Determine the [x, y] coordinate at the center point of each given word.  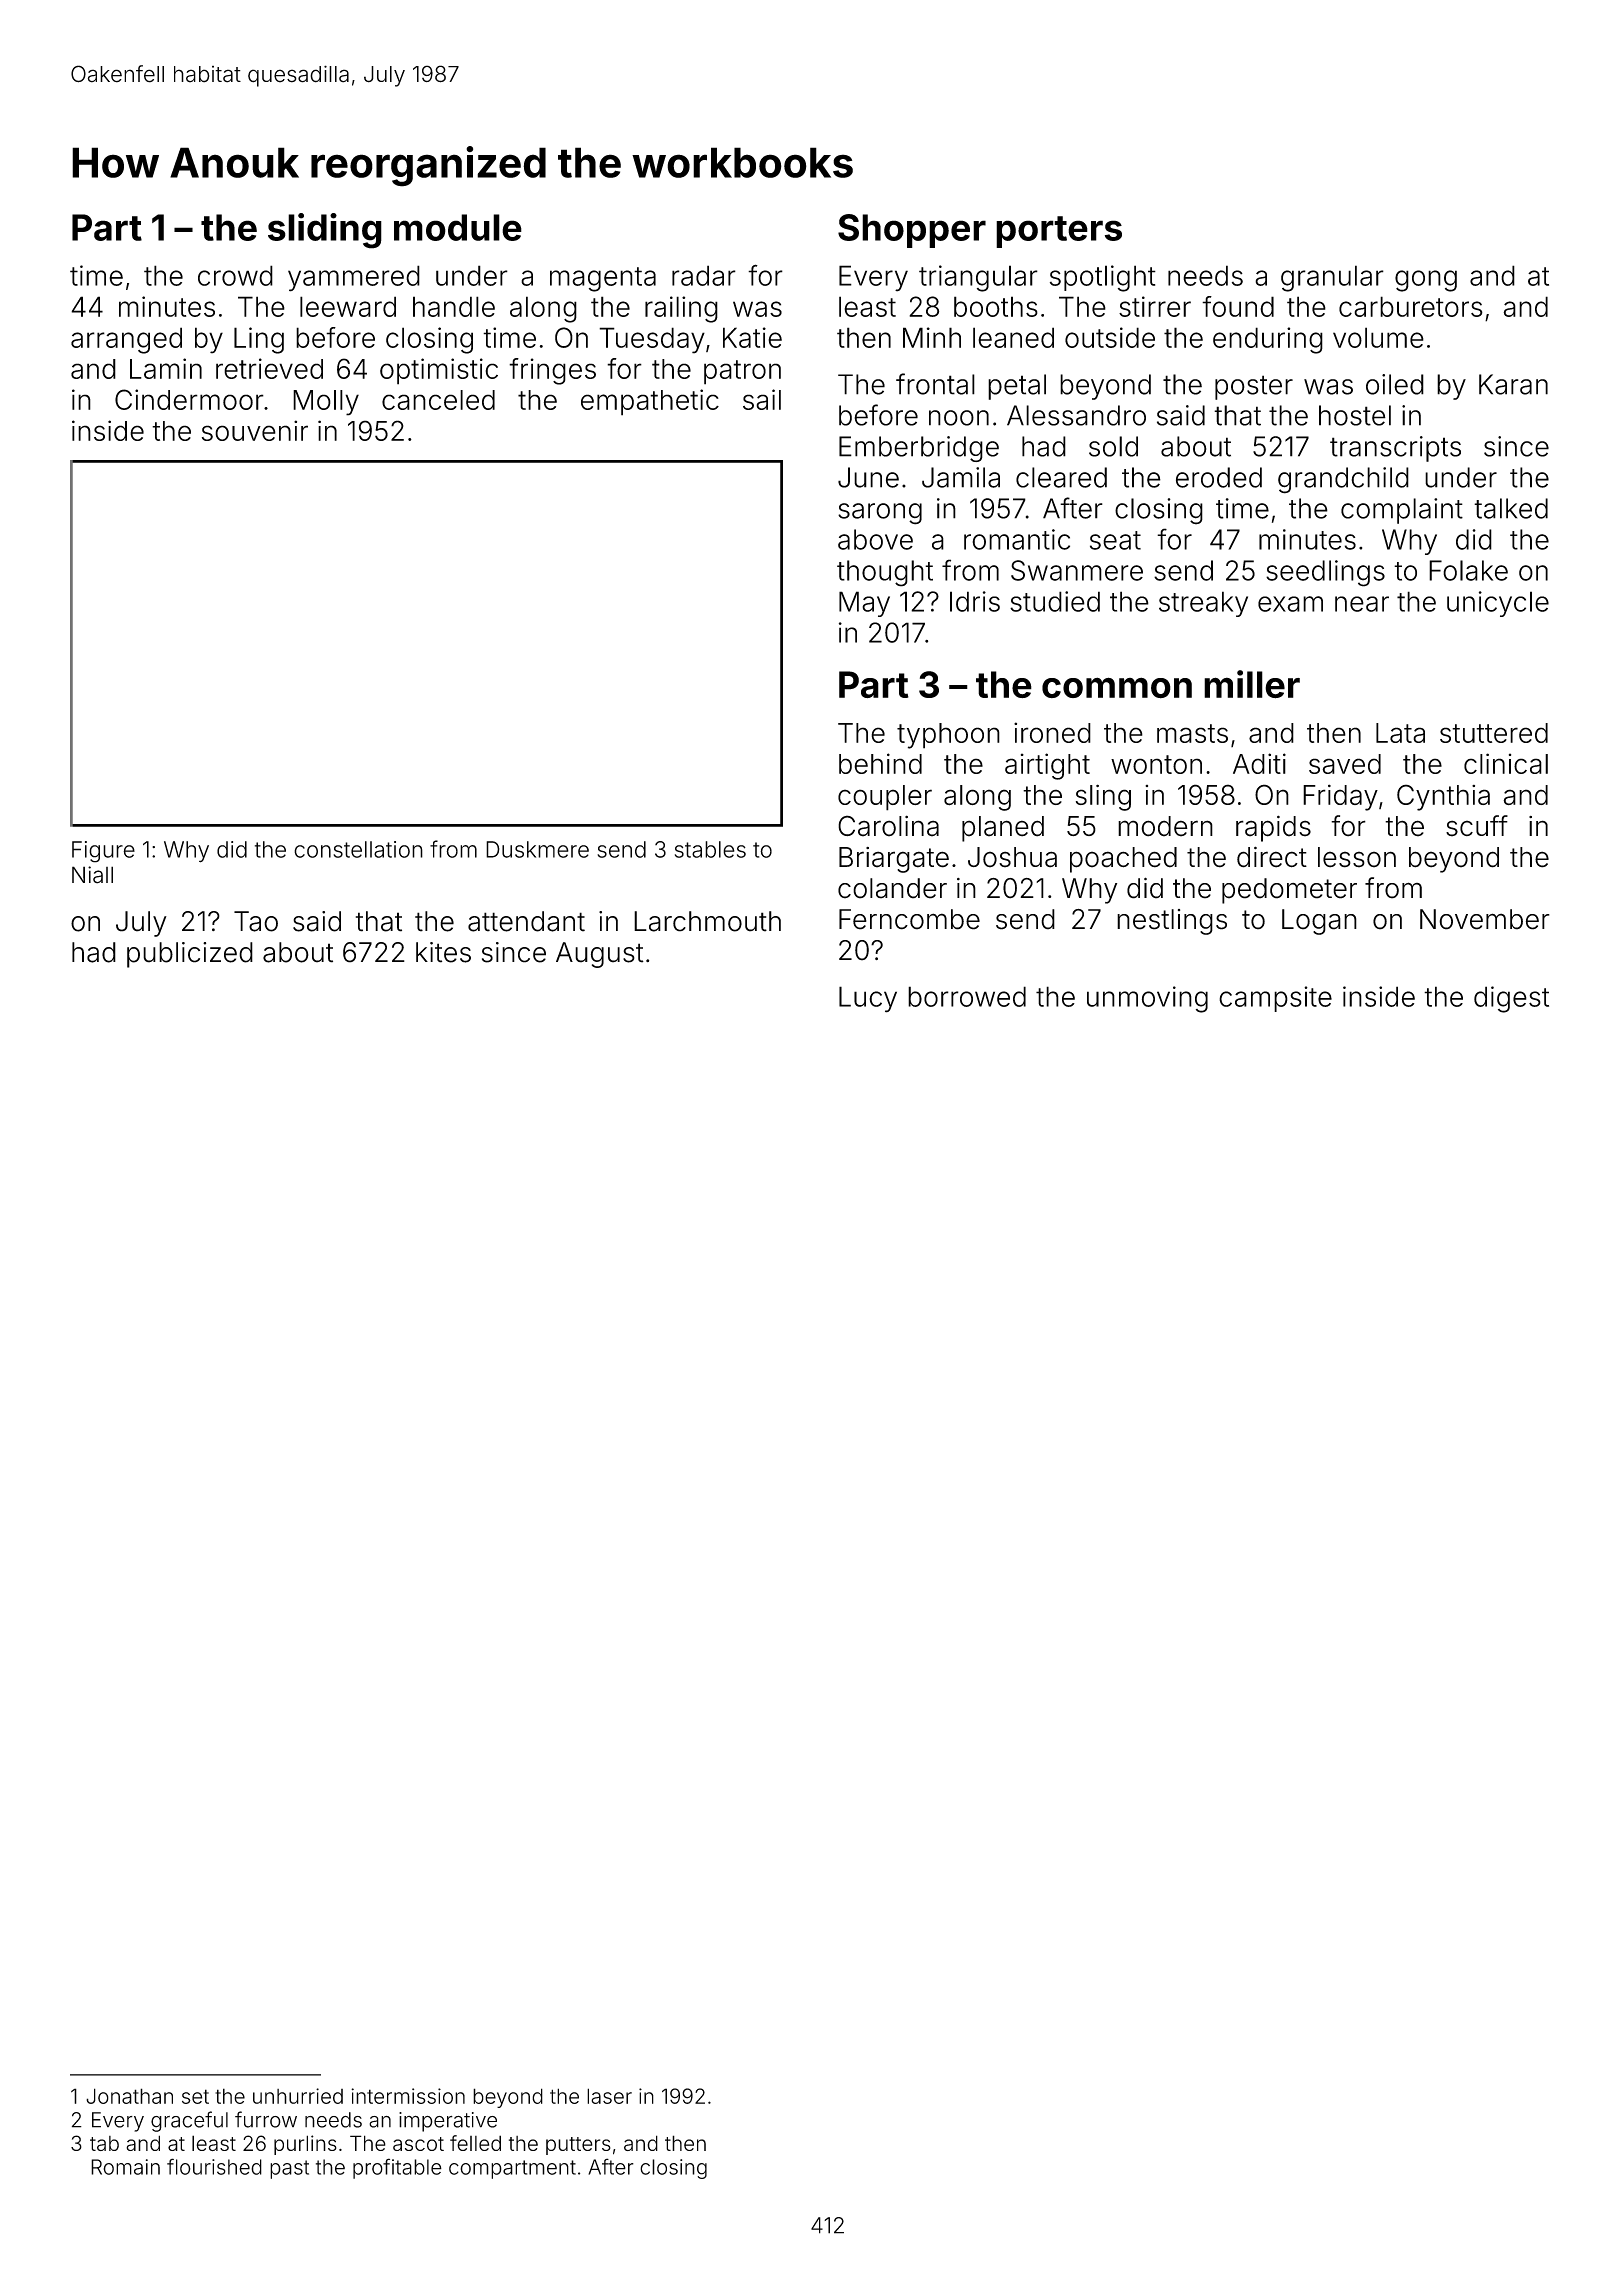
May [864, 604]
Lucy [868, 999]
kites [443, 952]
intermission [408, 2096]
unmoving [1147, 999]
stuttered [1494, 733]
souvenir [255, 430]
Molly [326, 403]
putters [578, 2146]
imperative [448, 2122]
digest [1511, 999]
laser [609, 2096]
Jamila [961, 477]
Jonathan [129, 2096]
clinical [1506, 763]
